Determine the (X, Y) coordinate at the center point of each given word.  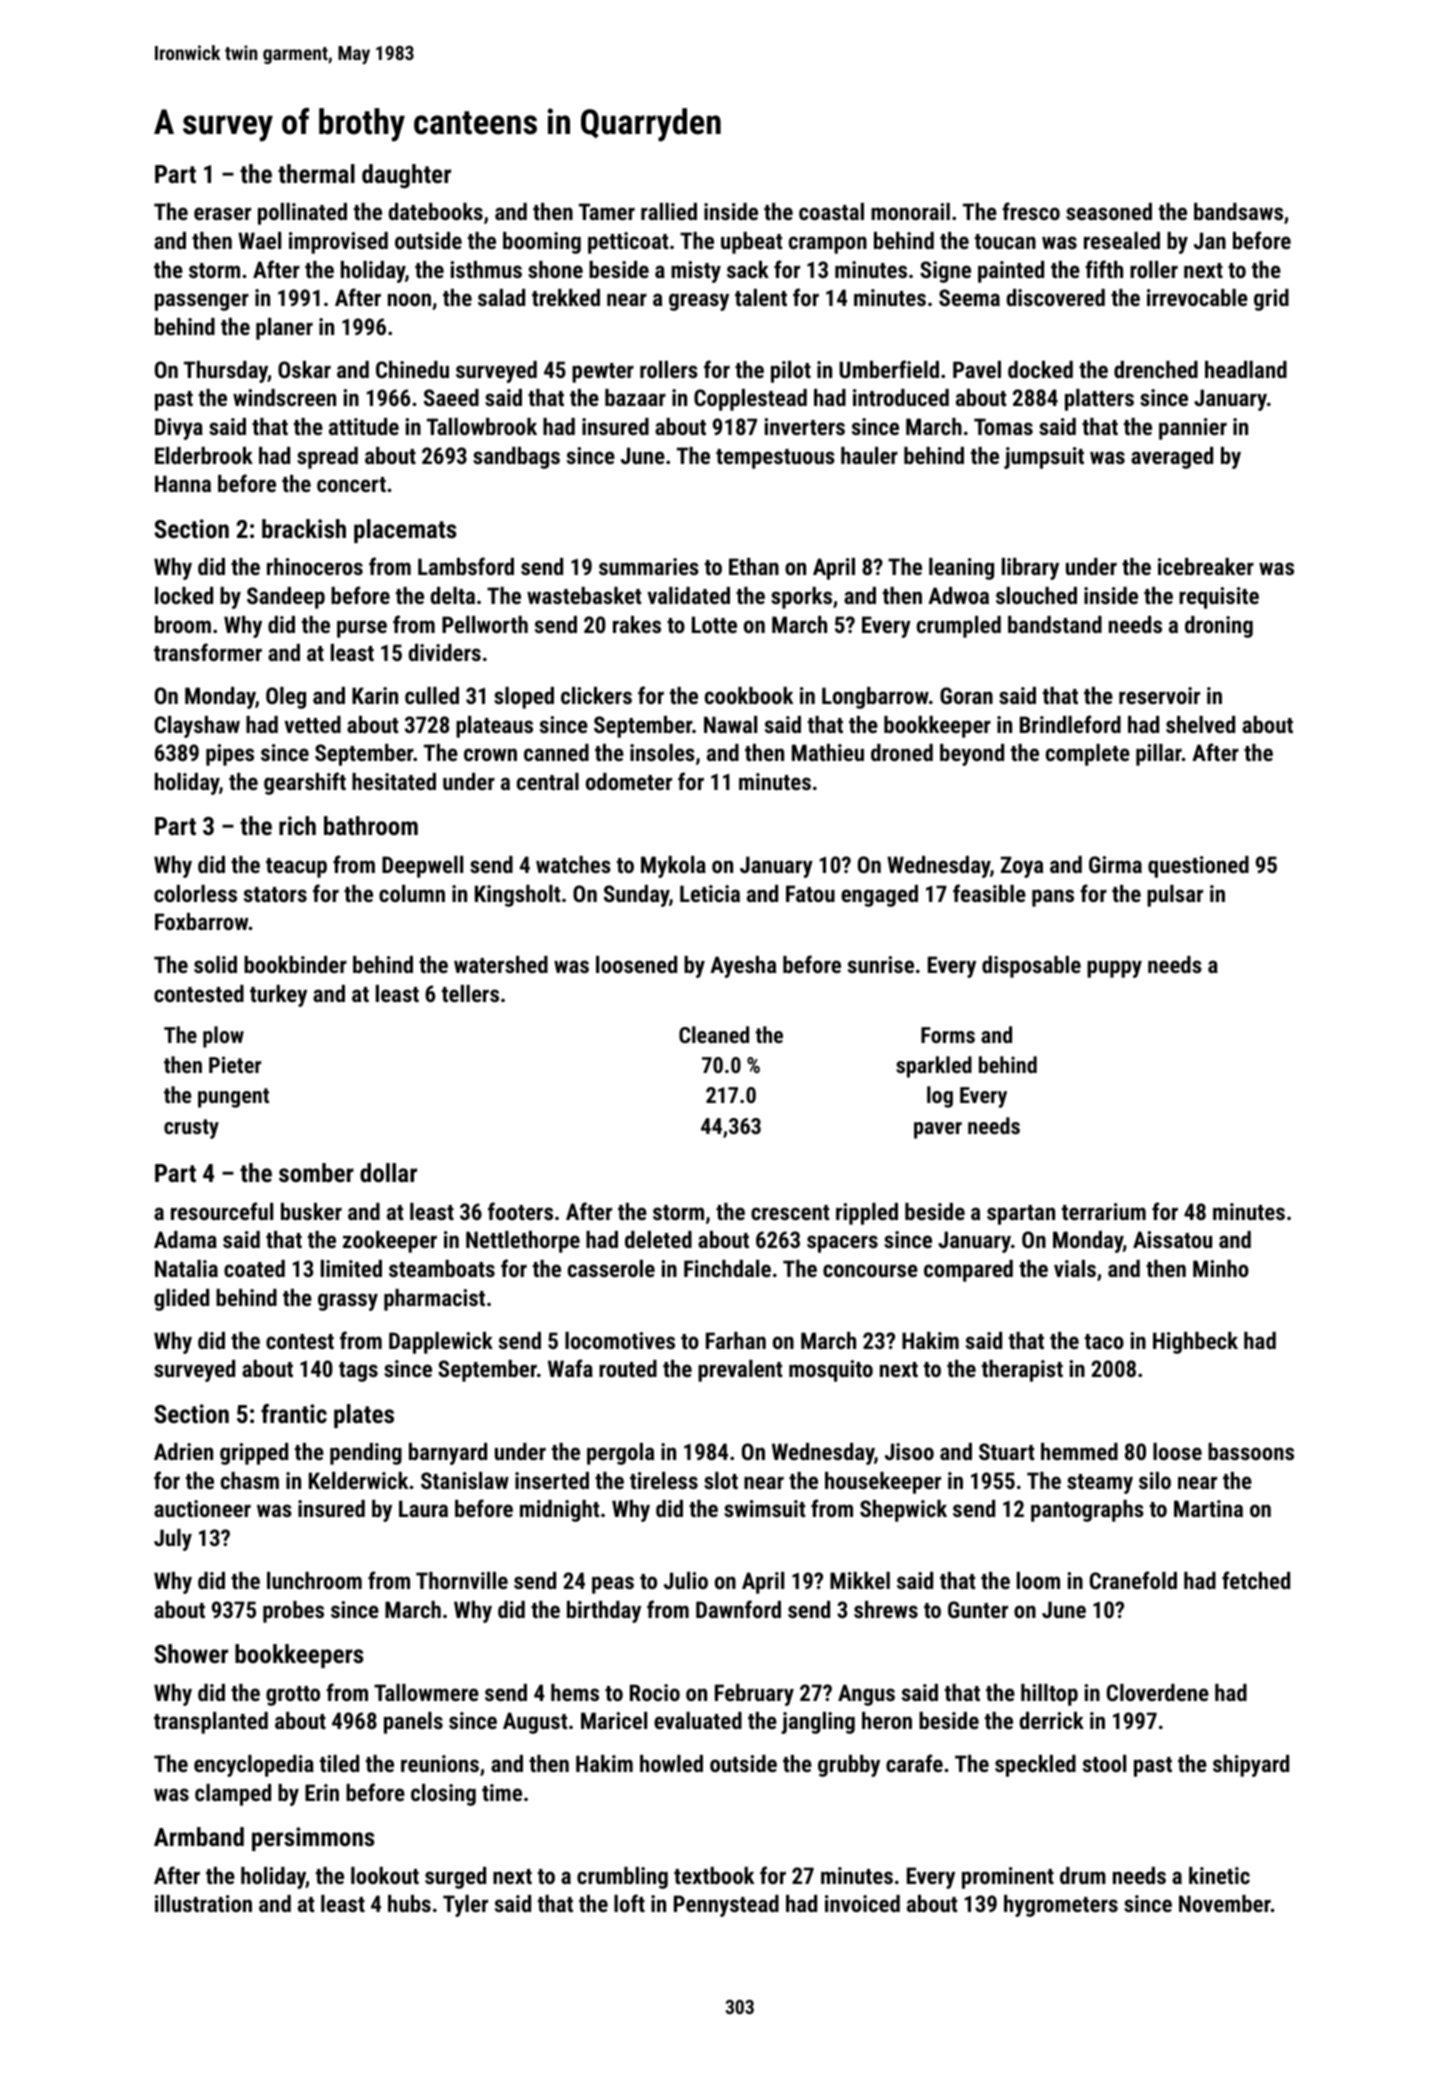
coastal (831, 211)
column (412, 893)
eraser (222, 213)
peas (613, 1585)
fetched (1256, 1580)
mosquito (831, 1371)
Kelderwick (358, 1480)
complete (1088, 755)
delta (453, 595)
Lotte (714, 624)
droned (902, 752)
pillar (1159, 755)
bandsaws (1238, 211)
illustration (203, 1903)
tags (358, 1372)
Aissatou (1172, 1239)
